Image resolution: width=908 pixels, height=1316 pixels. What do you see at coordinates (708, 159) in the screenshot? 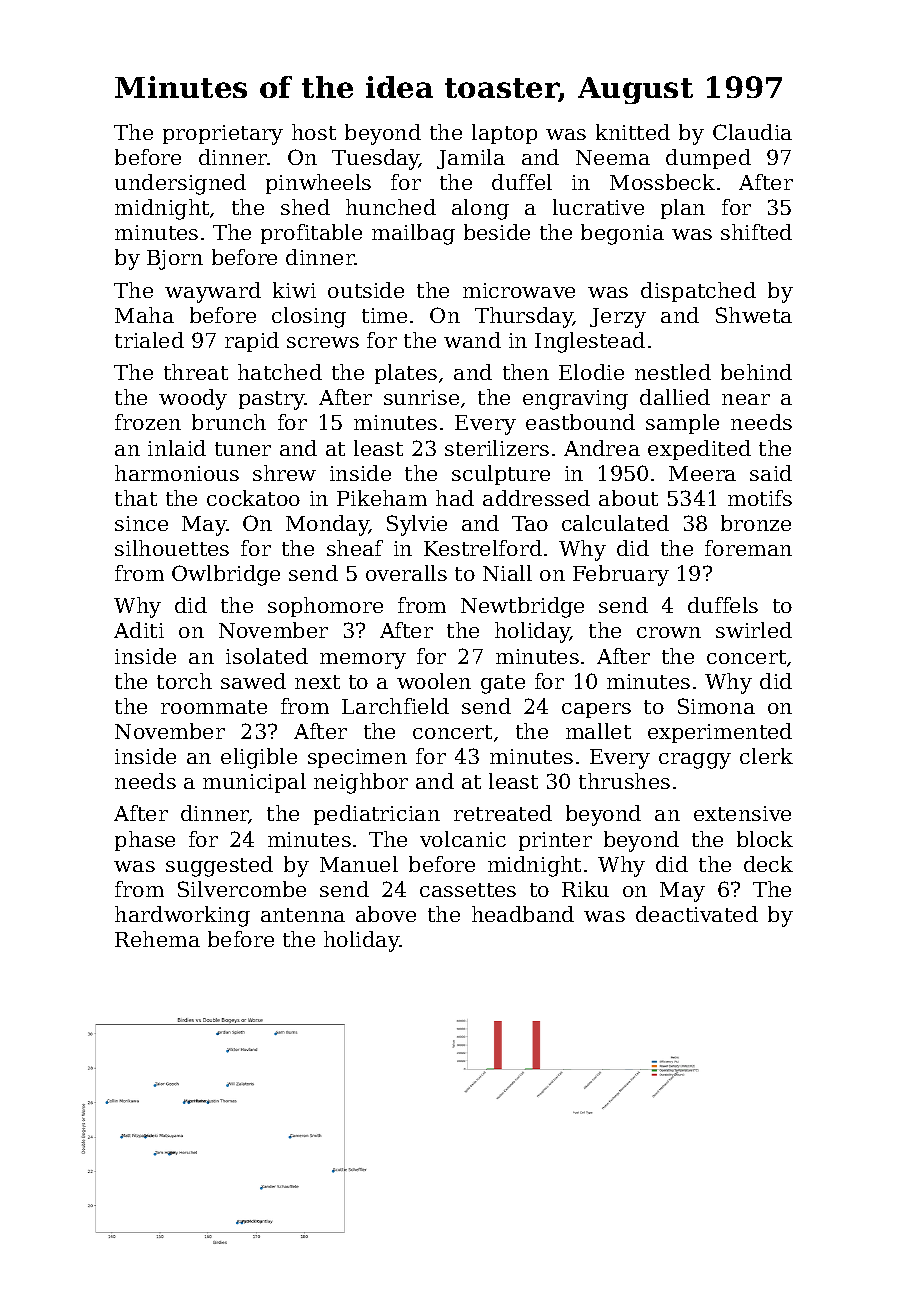
I see `dumped` at bounding box center [708, 159].
